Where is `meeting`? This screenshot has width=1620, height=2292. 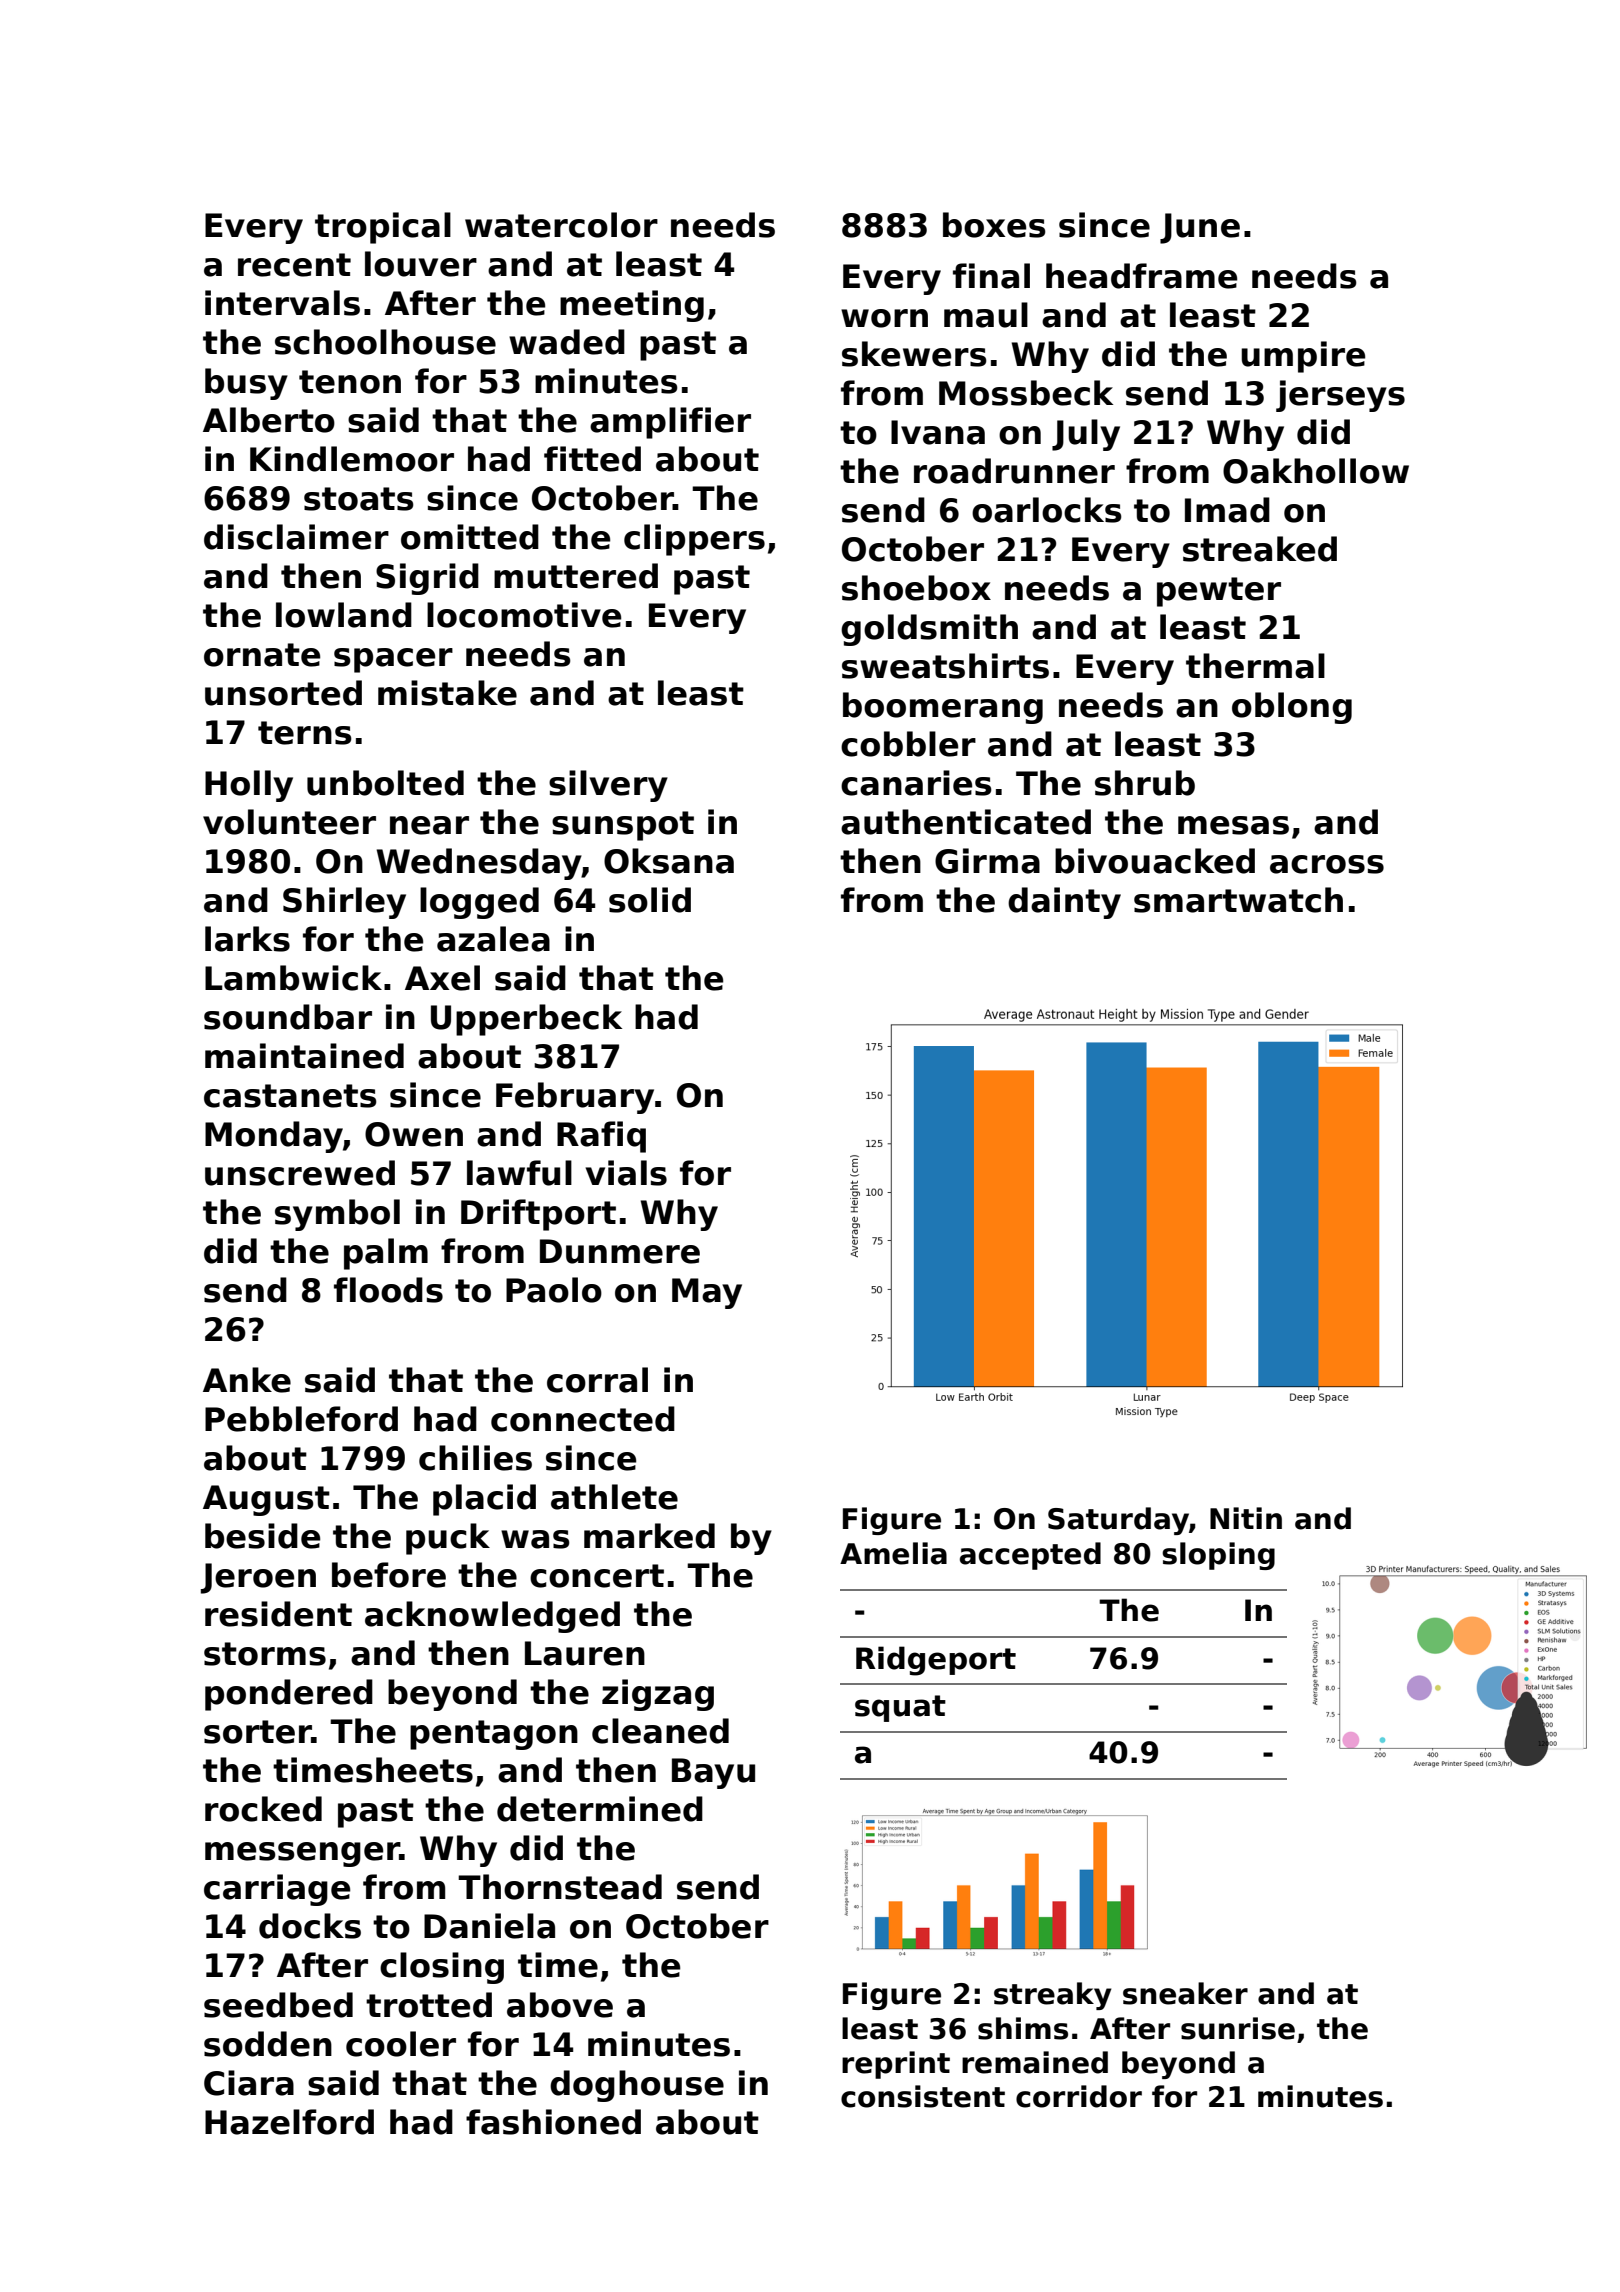 meeting is located at coordinates (632, 306).
